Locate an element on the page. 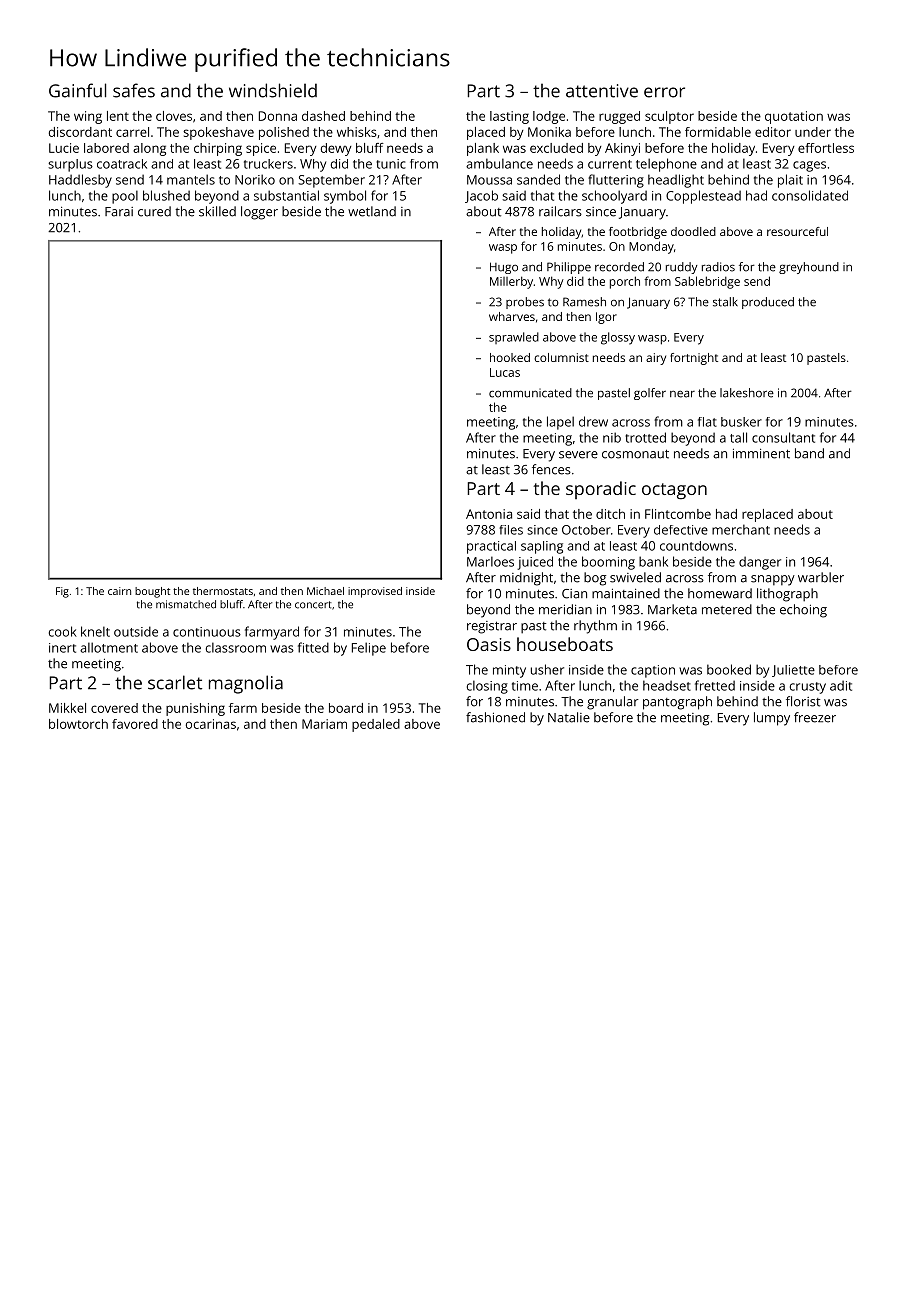 This document has height=1316, width=908. Fig is located at coordinates (62, 592).
